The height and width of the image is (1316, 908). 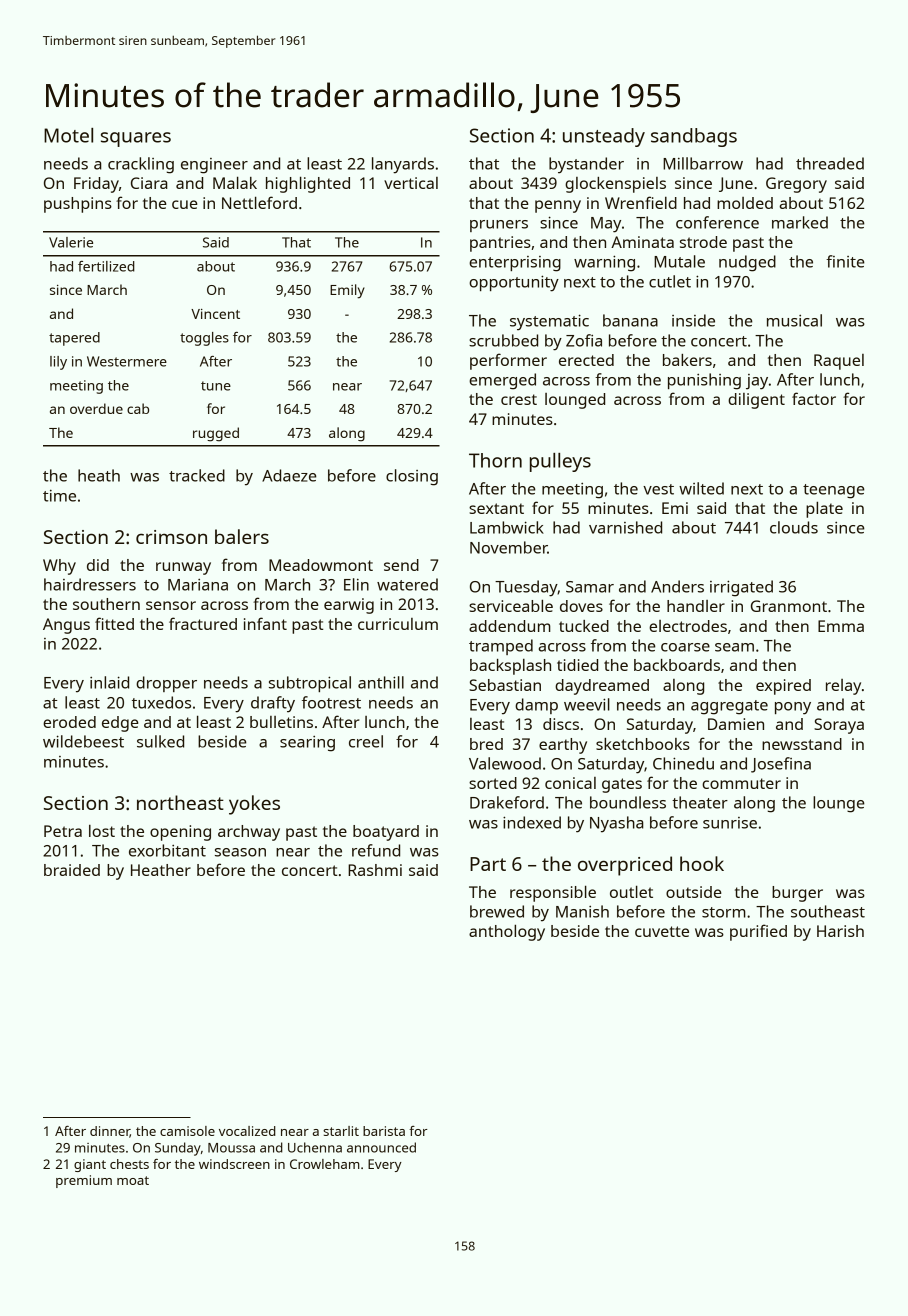 I want to click on threaded, so click(x=830, y=163).
